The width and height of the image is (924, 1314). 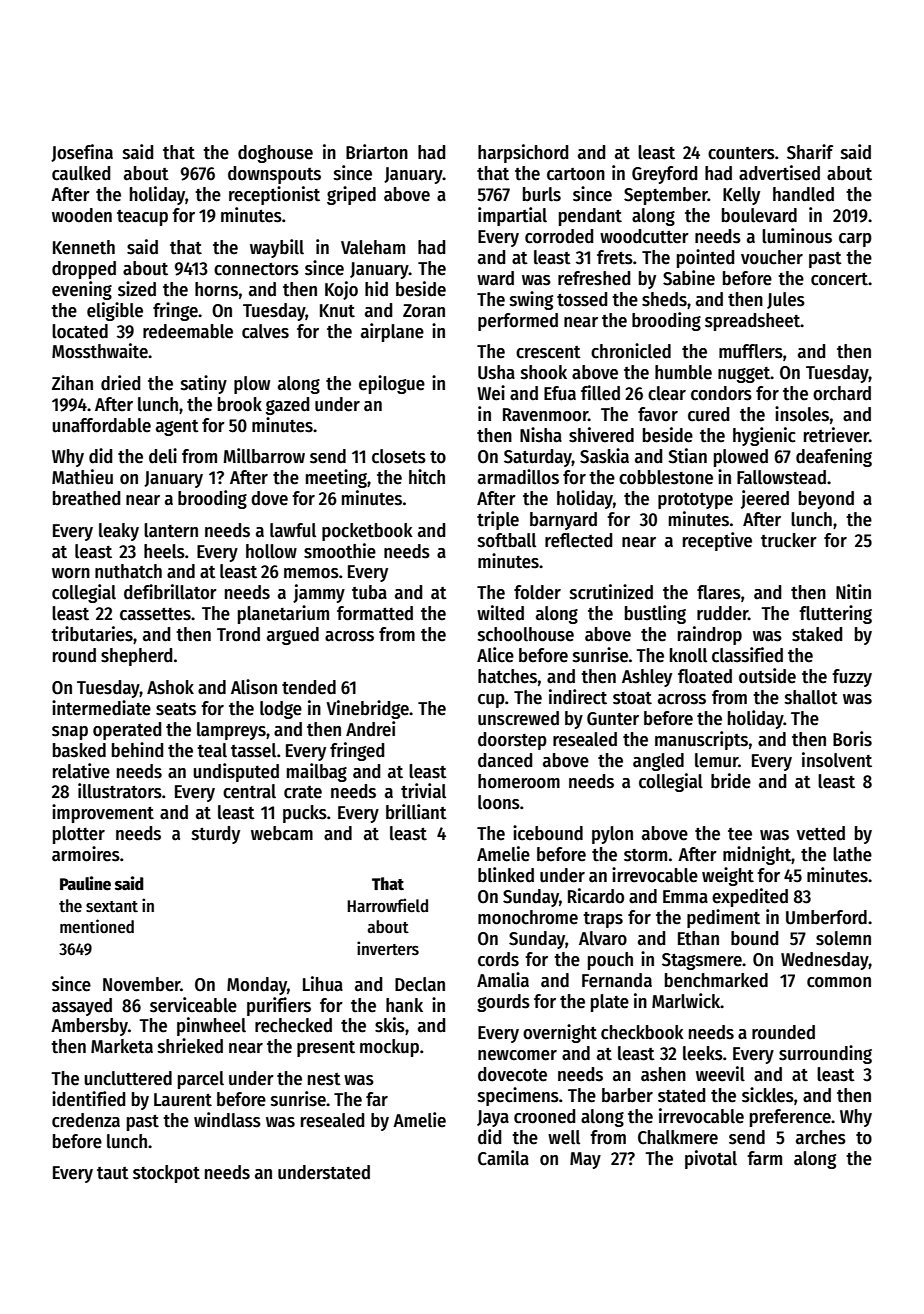 I want to click on blinked, so click(x=506, y=875).
